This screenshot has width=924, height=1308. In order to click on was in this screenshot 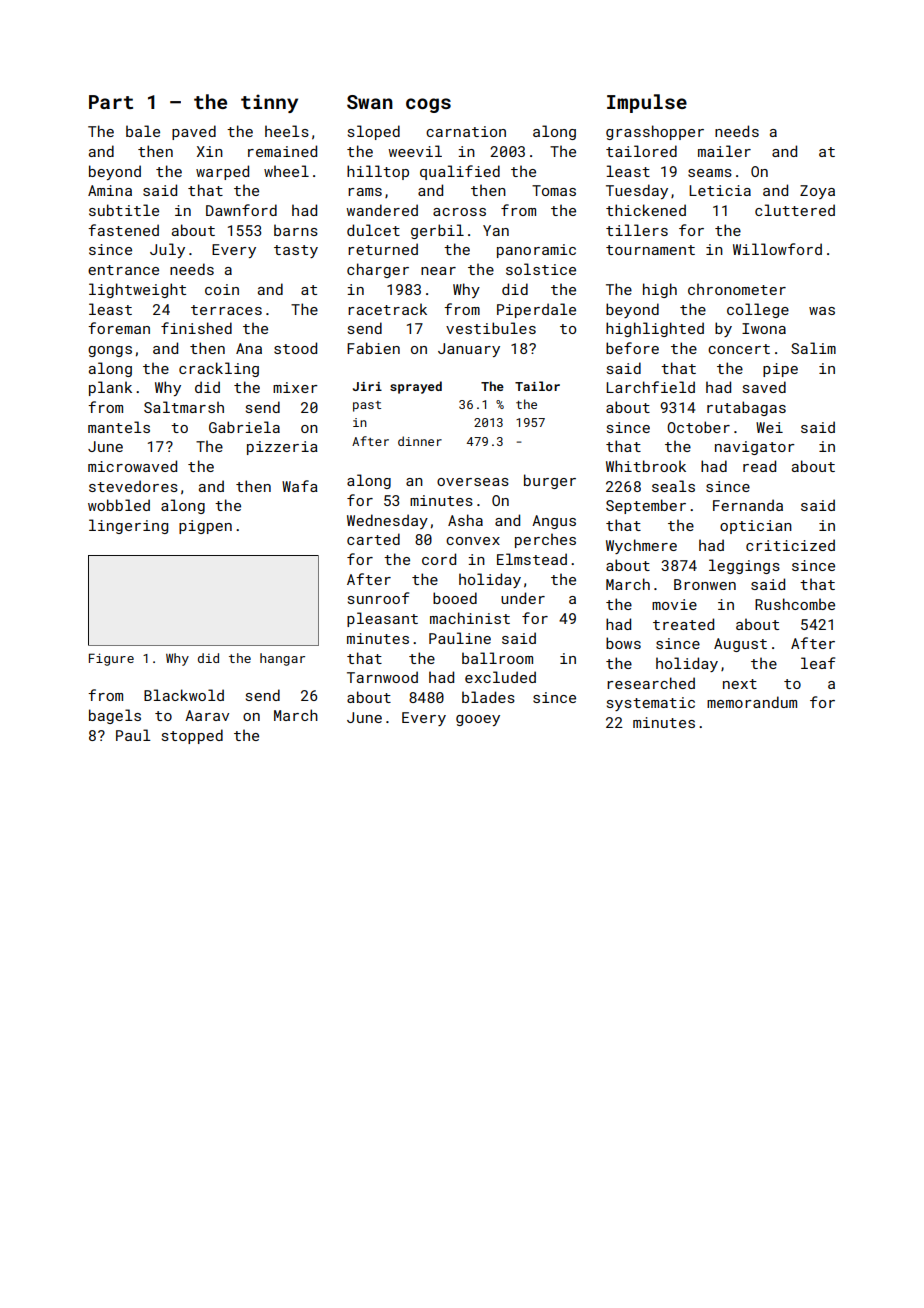, I will do `click(822, 311)`.
